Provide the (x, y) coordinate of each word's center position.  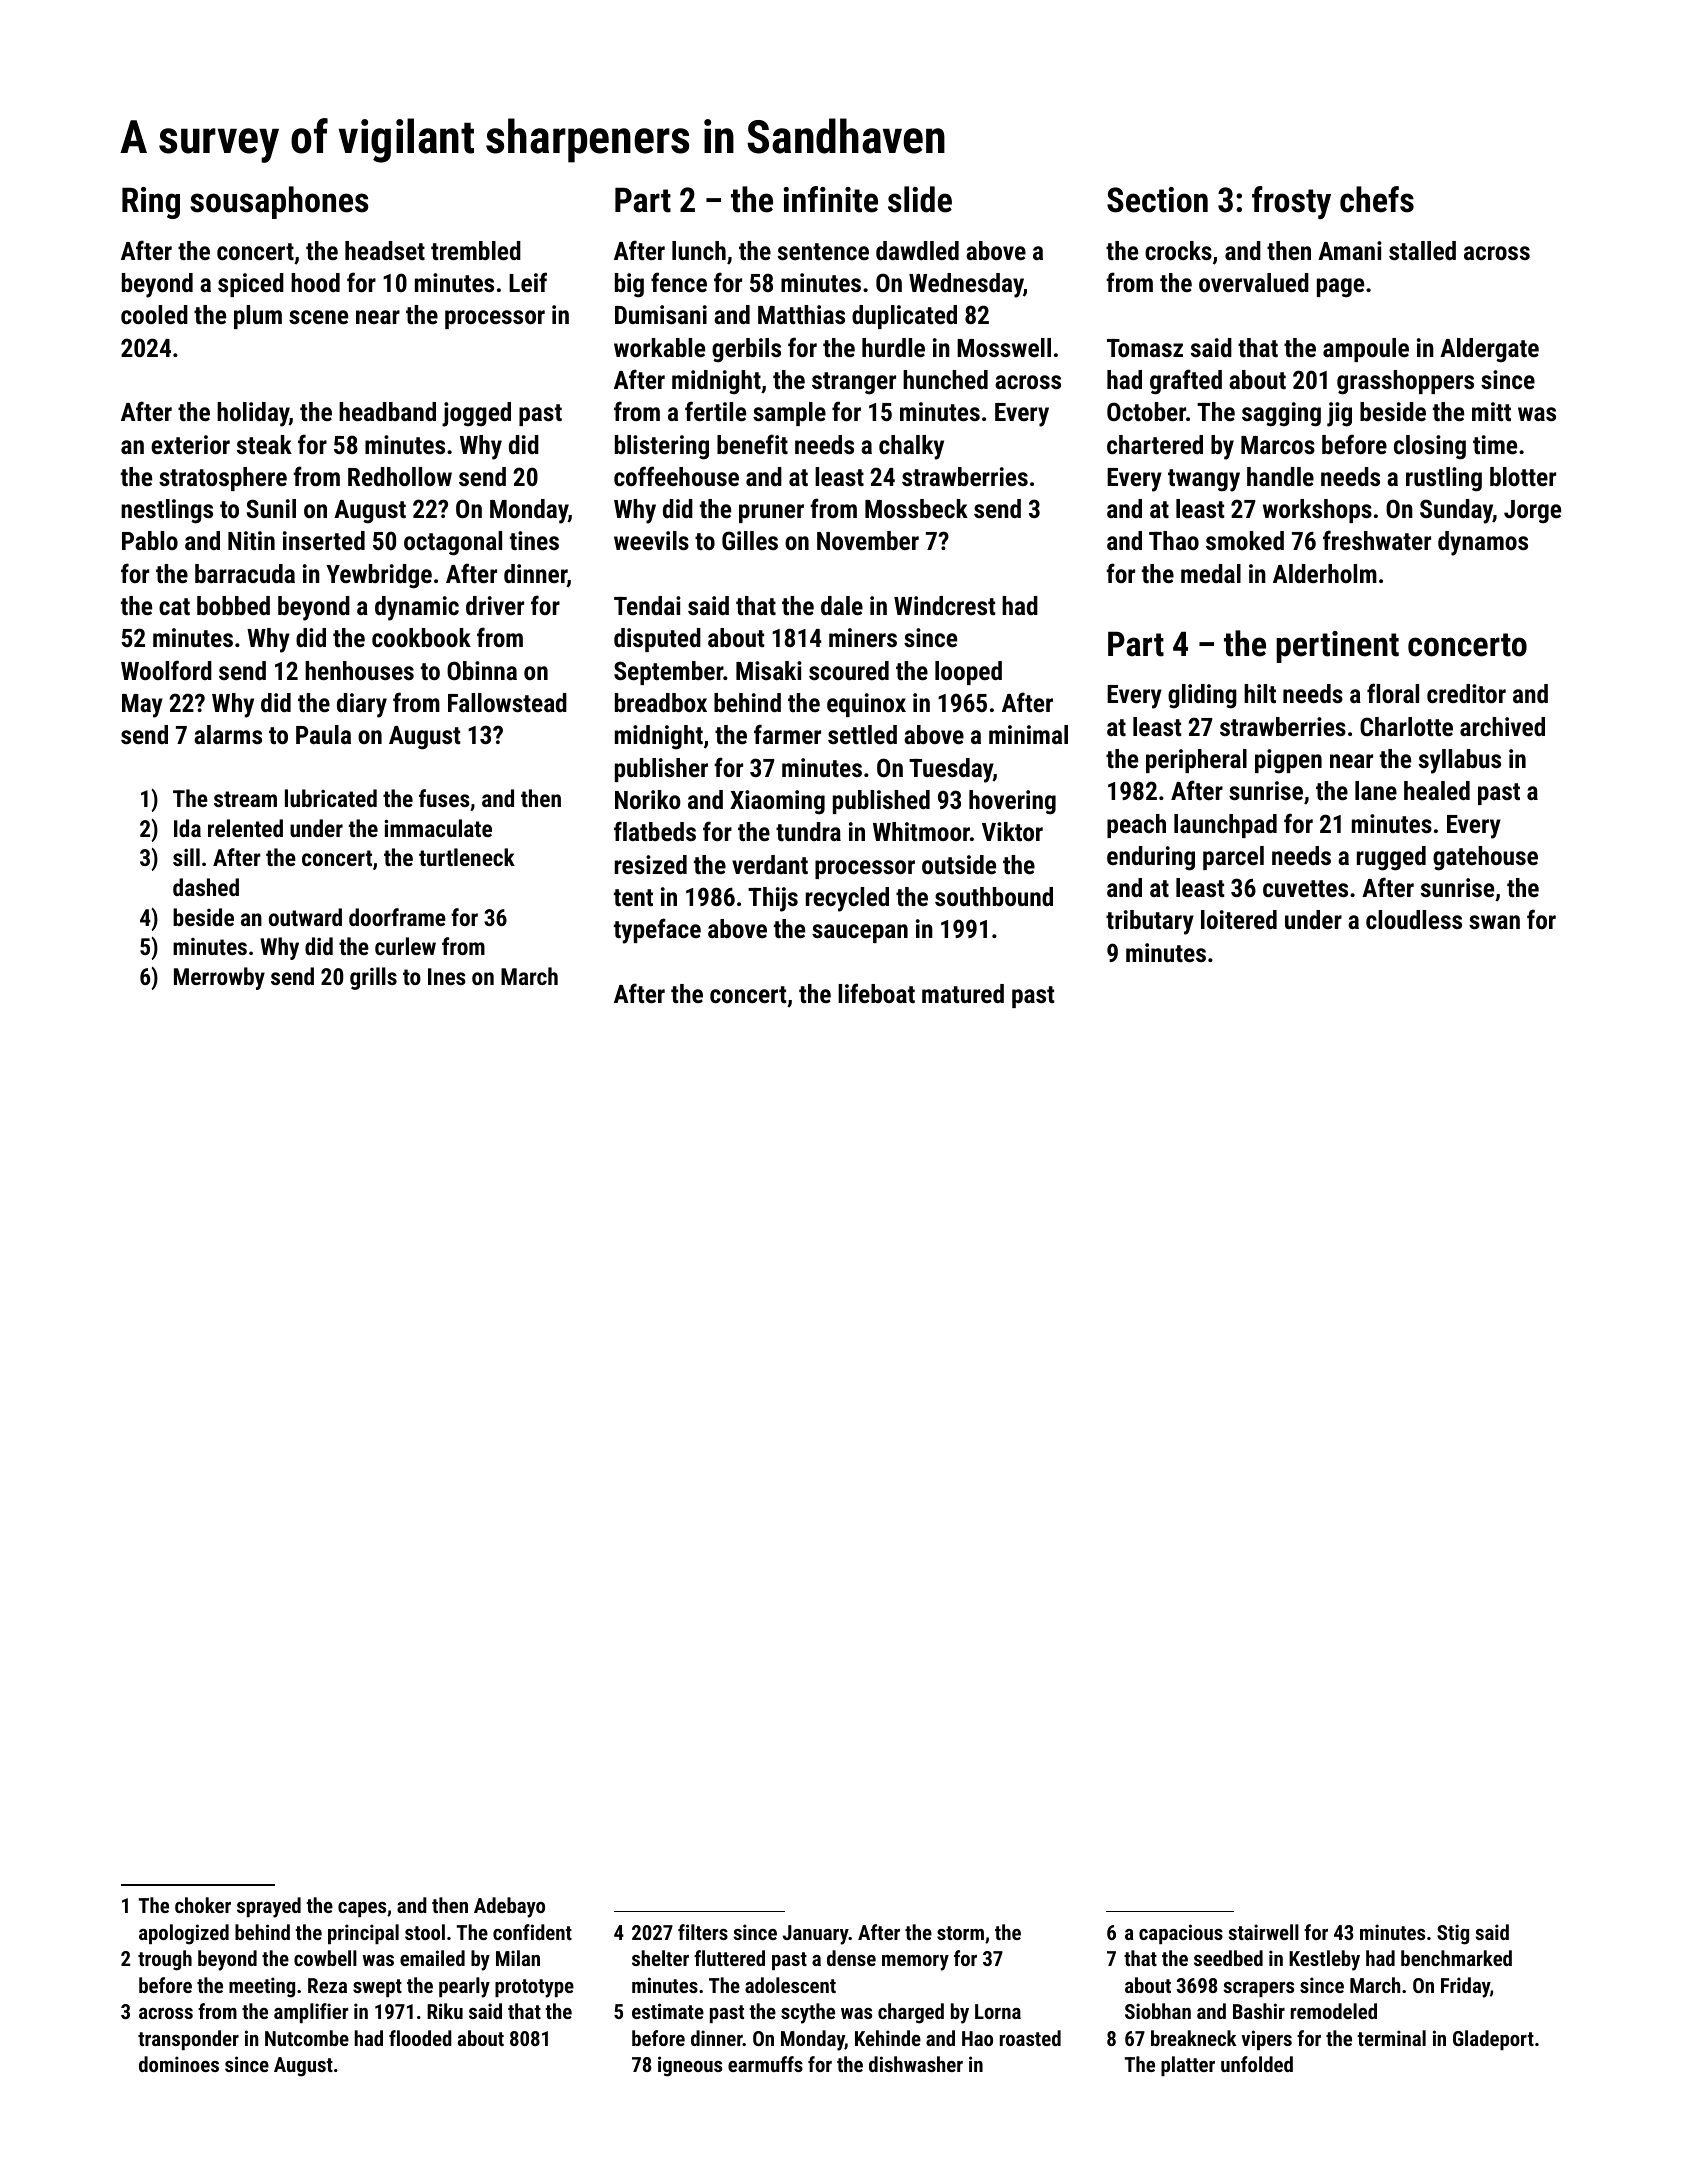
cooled (154, 314)
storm (960, 1933)
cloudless (1414, 919)
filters (703, 1932)
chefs (1377, 199)
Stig (1453, 1934)
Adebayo (509, 1907)
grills (373, 978)
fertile (715, 411)
